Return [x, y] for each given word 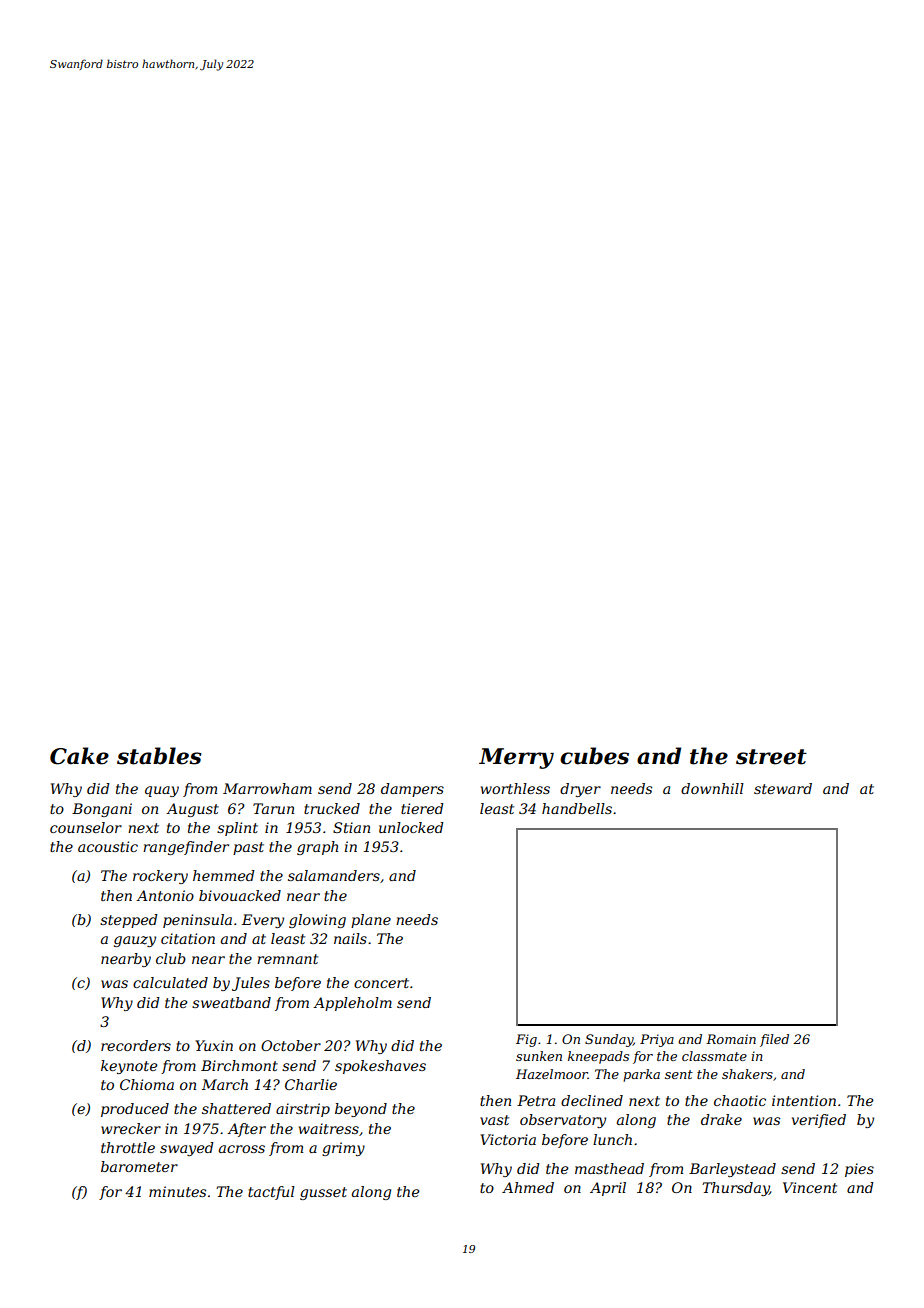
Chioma [147, 1084]
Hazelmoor [552, 1074]
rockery [160, 877]
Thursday [735, 1189]
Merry [516, 758]
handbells [577, 808]
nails [350, 938]
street [771, 757]
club [171, 958]
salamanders [334, 875]
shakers [747, 1074]
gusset [323, 1193]
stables [159, 756]
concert [381, 983]
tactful [271, 1193]
